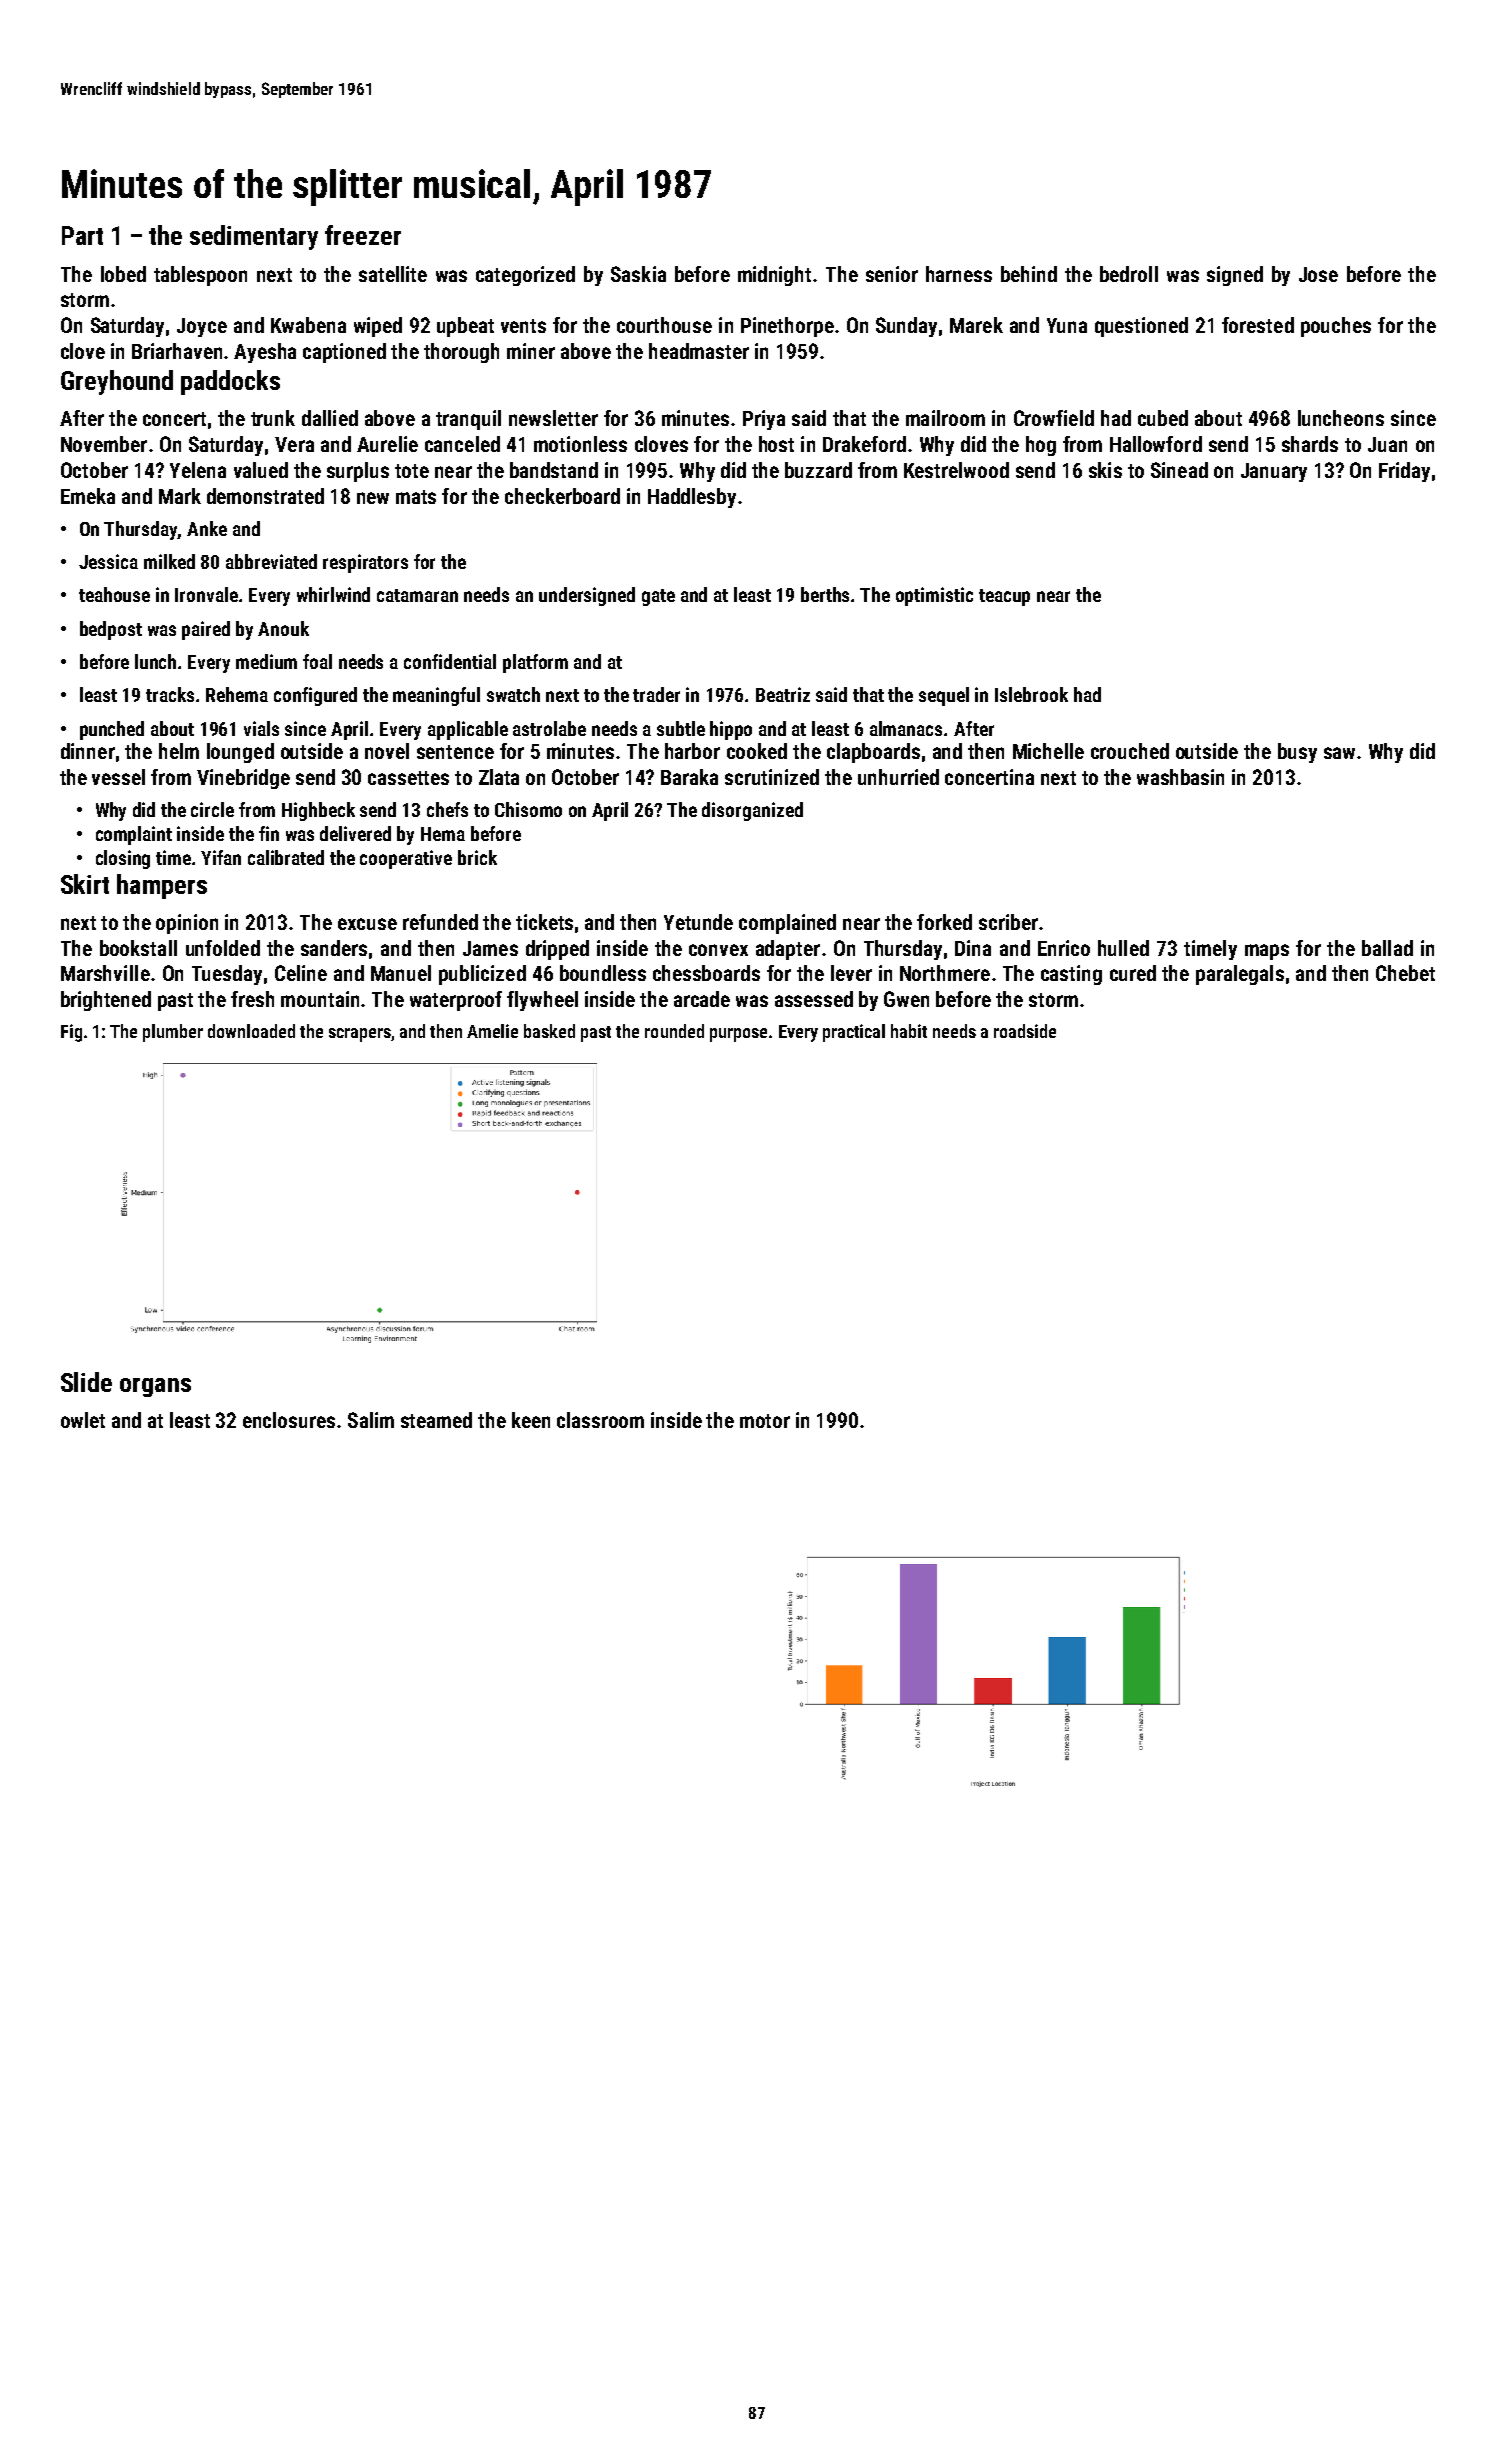 The image size is (1496, 2464). I want to click on Jessica, so click(108, 561).
